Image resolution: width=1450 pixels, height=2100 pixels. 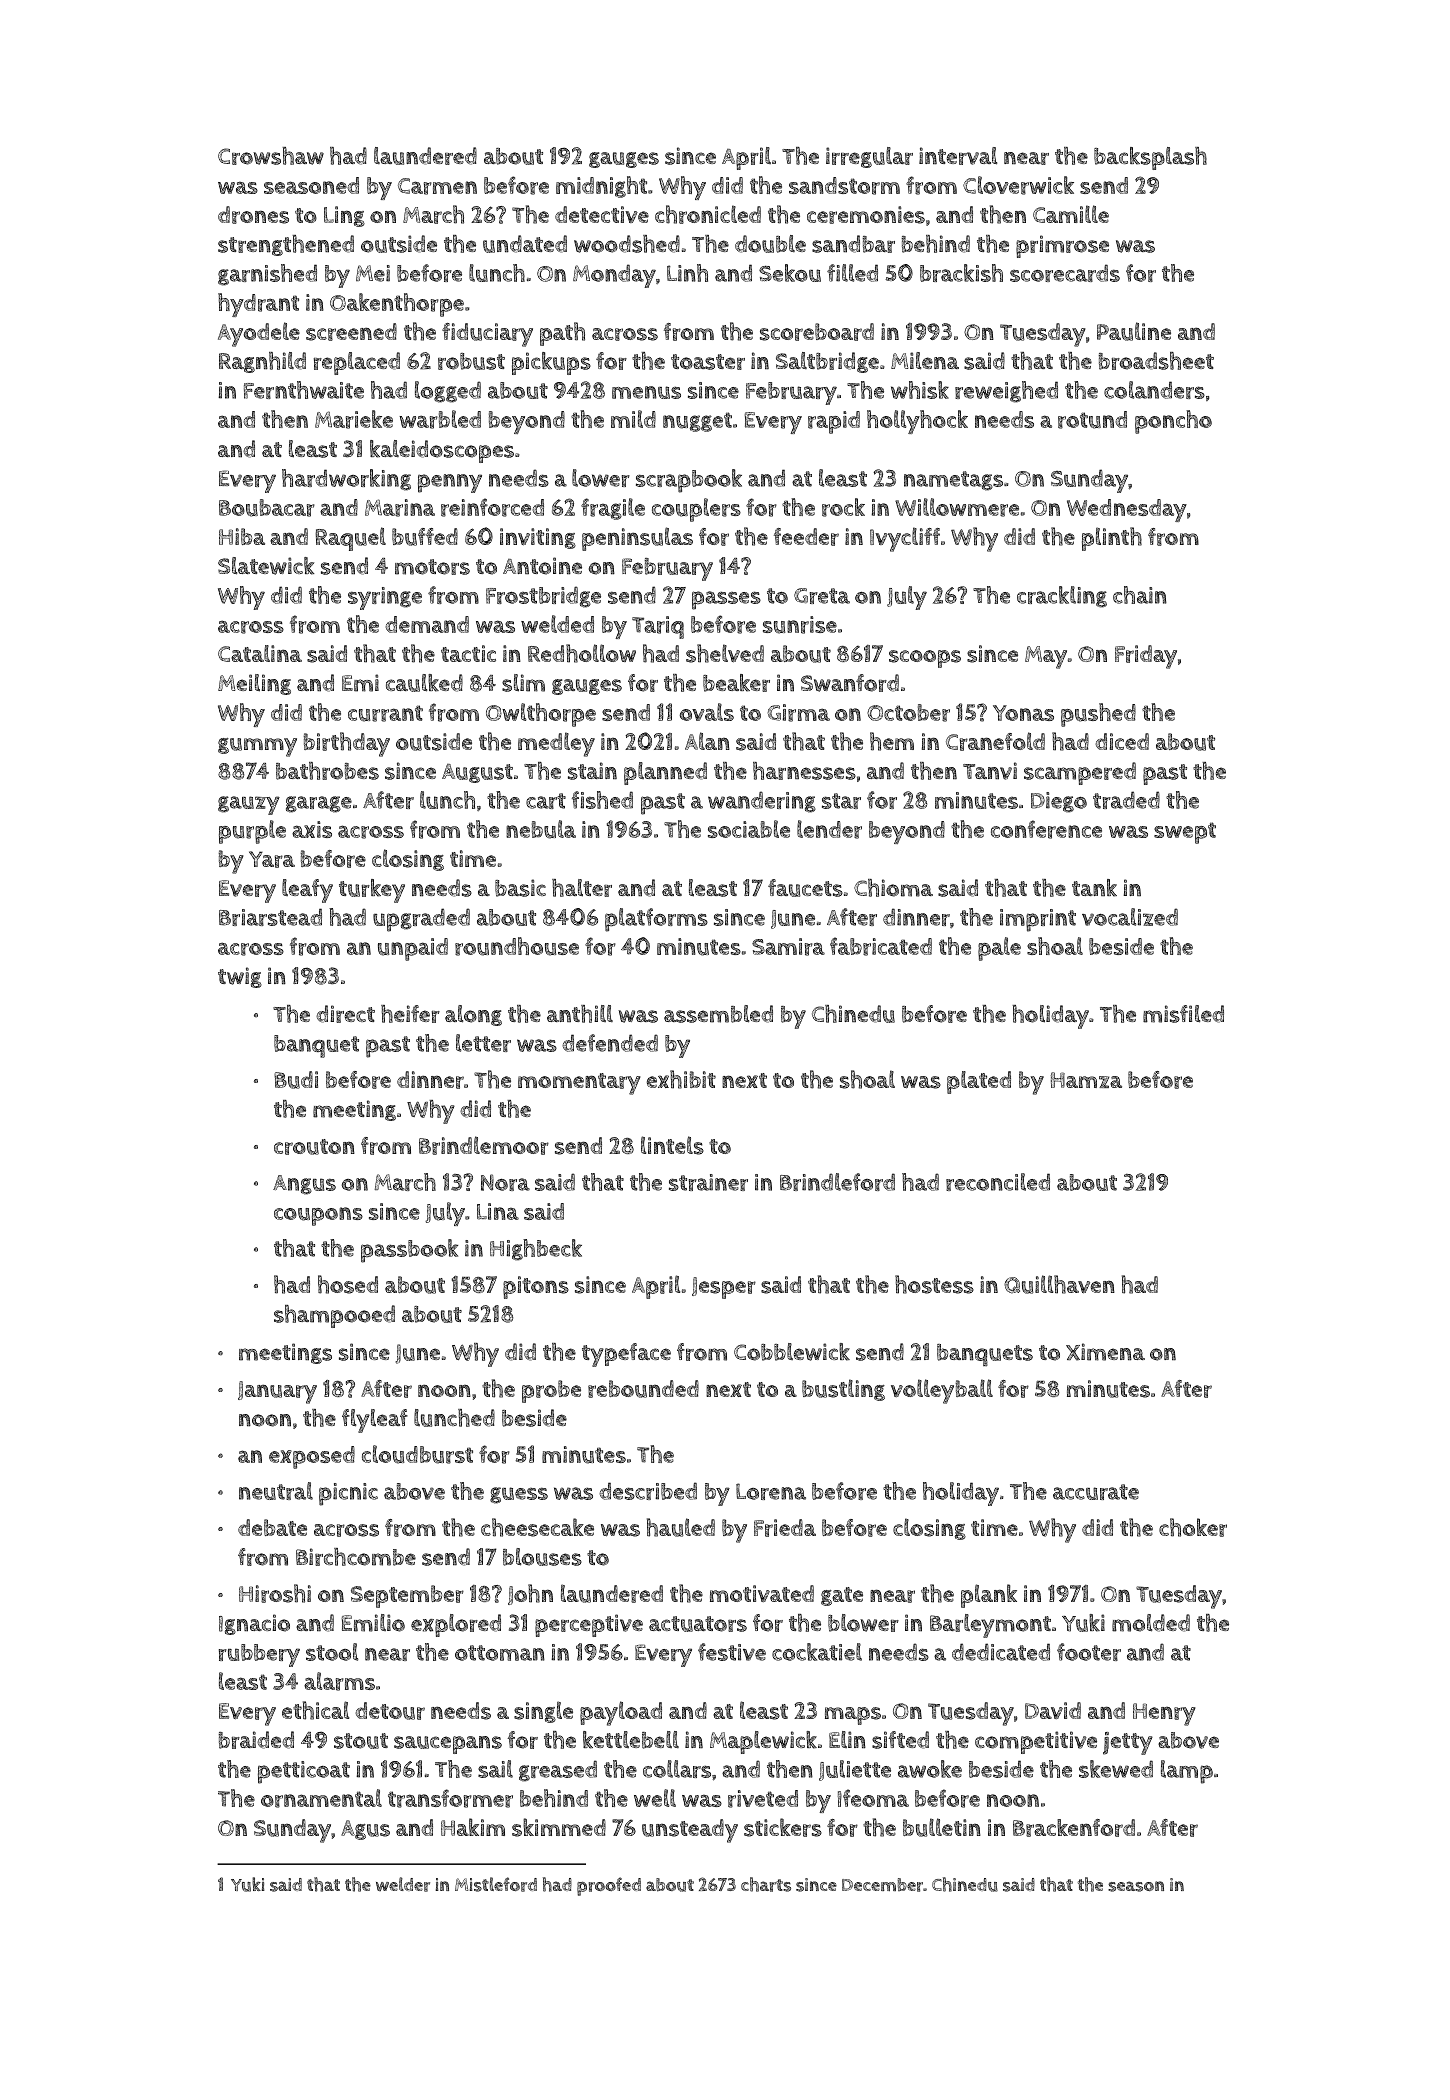 I want to click on sandstorm, so click(x=844, y=186).
